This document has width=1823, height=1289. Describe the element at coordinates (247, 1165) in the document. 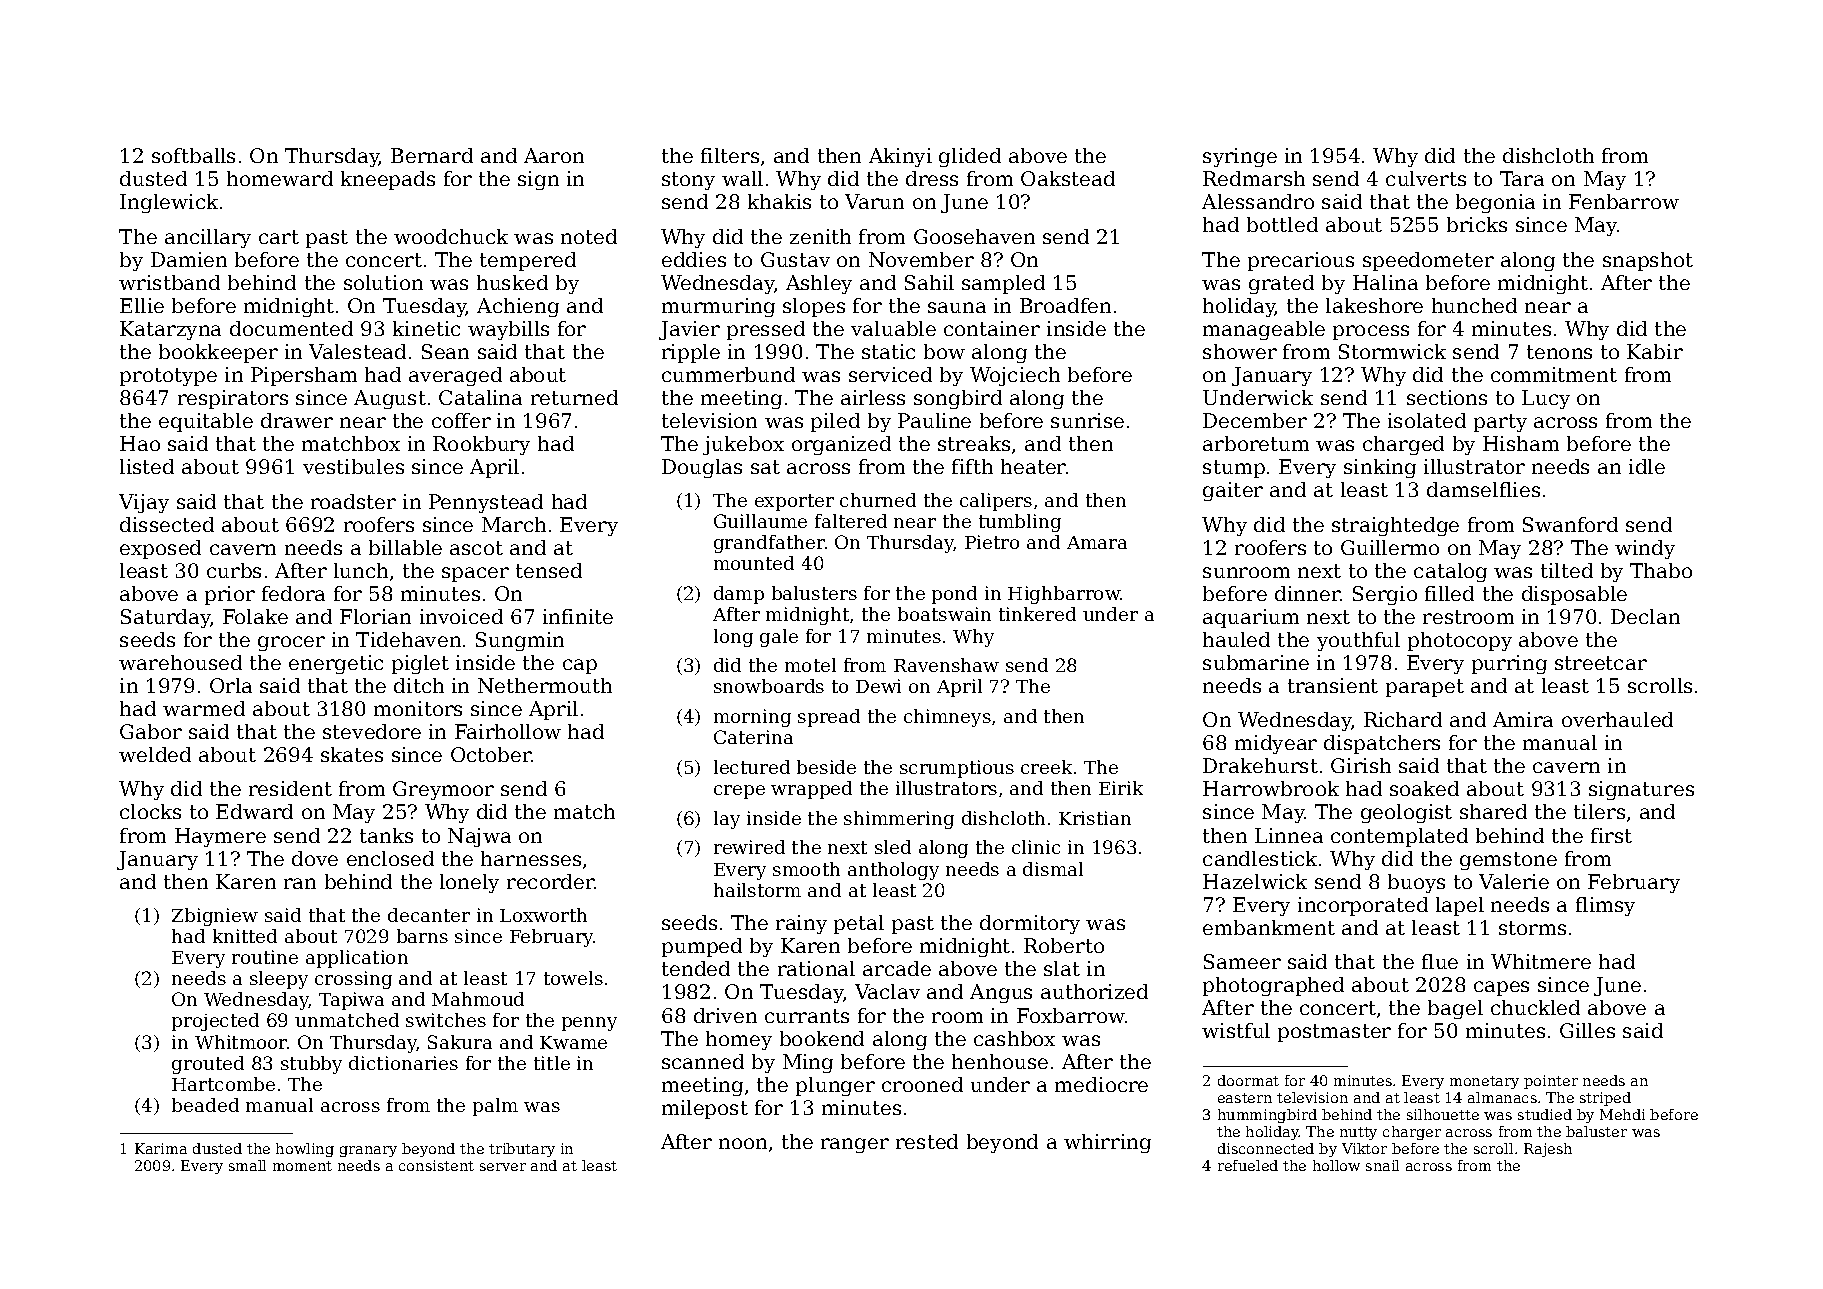

I see `small` at that location.
